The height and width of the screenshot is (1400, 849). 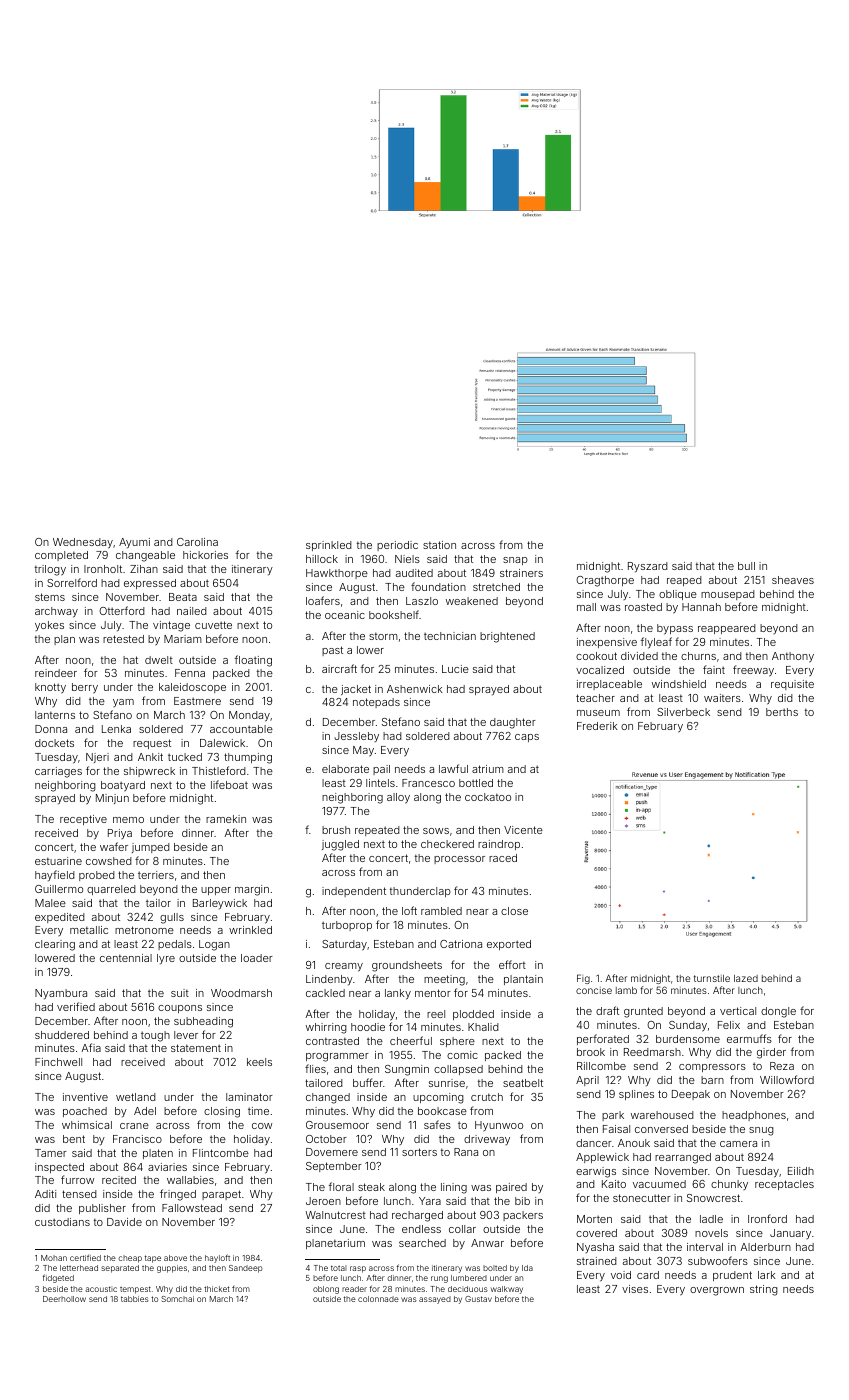 What do you see at coordinates (134, 543) in the screenshot?
I see `Ayumi` at bounding box center [134, 543].
